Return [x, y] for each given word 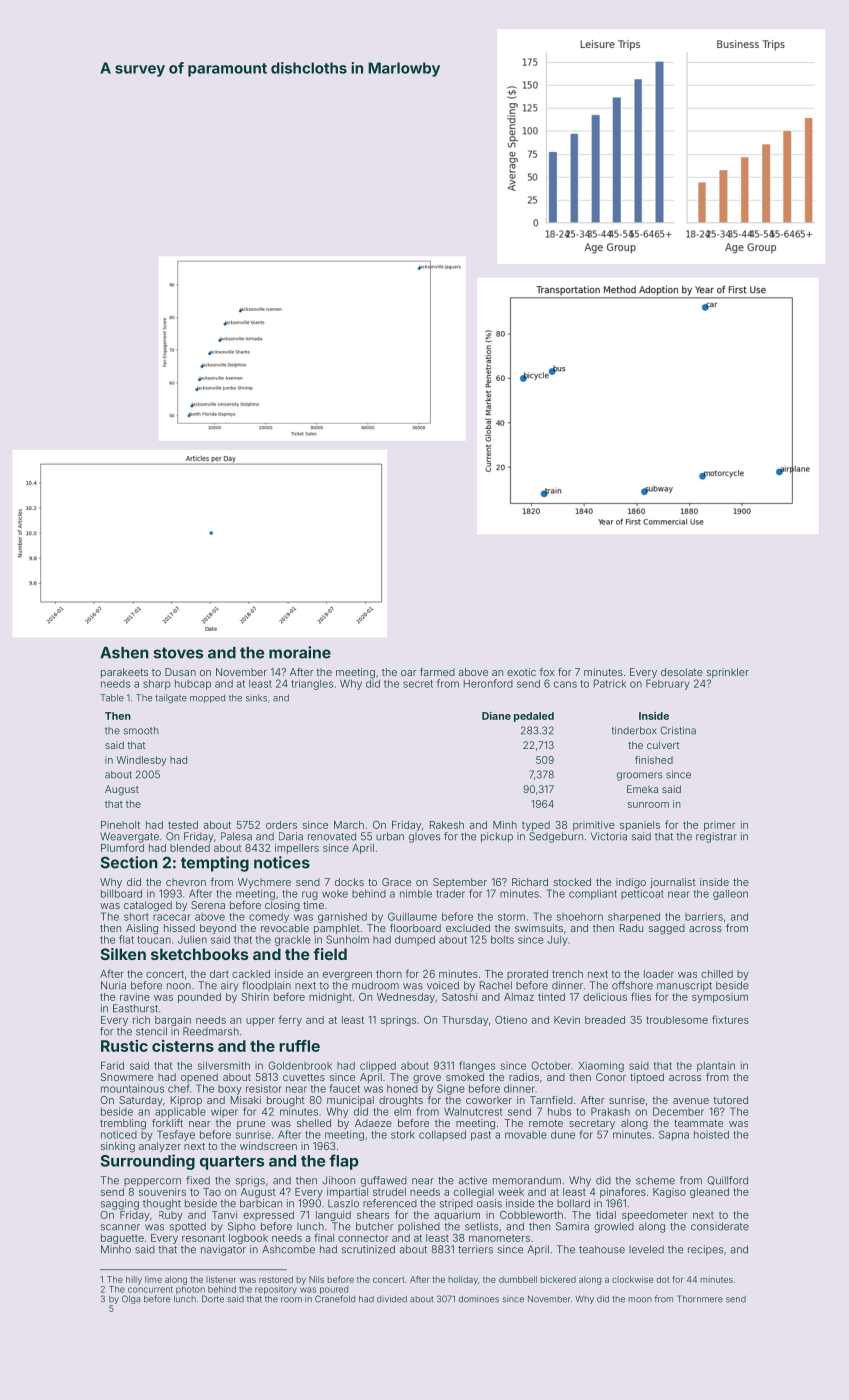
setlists [481, 1226]
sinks [256, 698]
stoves [178, 653]
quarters [232, 1163]
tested [183, 825]
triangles [312, 684]
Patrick [610, 683]
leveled [646, 1249]
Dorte [213, 1299]
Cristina [678, 730]
